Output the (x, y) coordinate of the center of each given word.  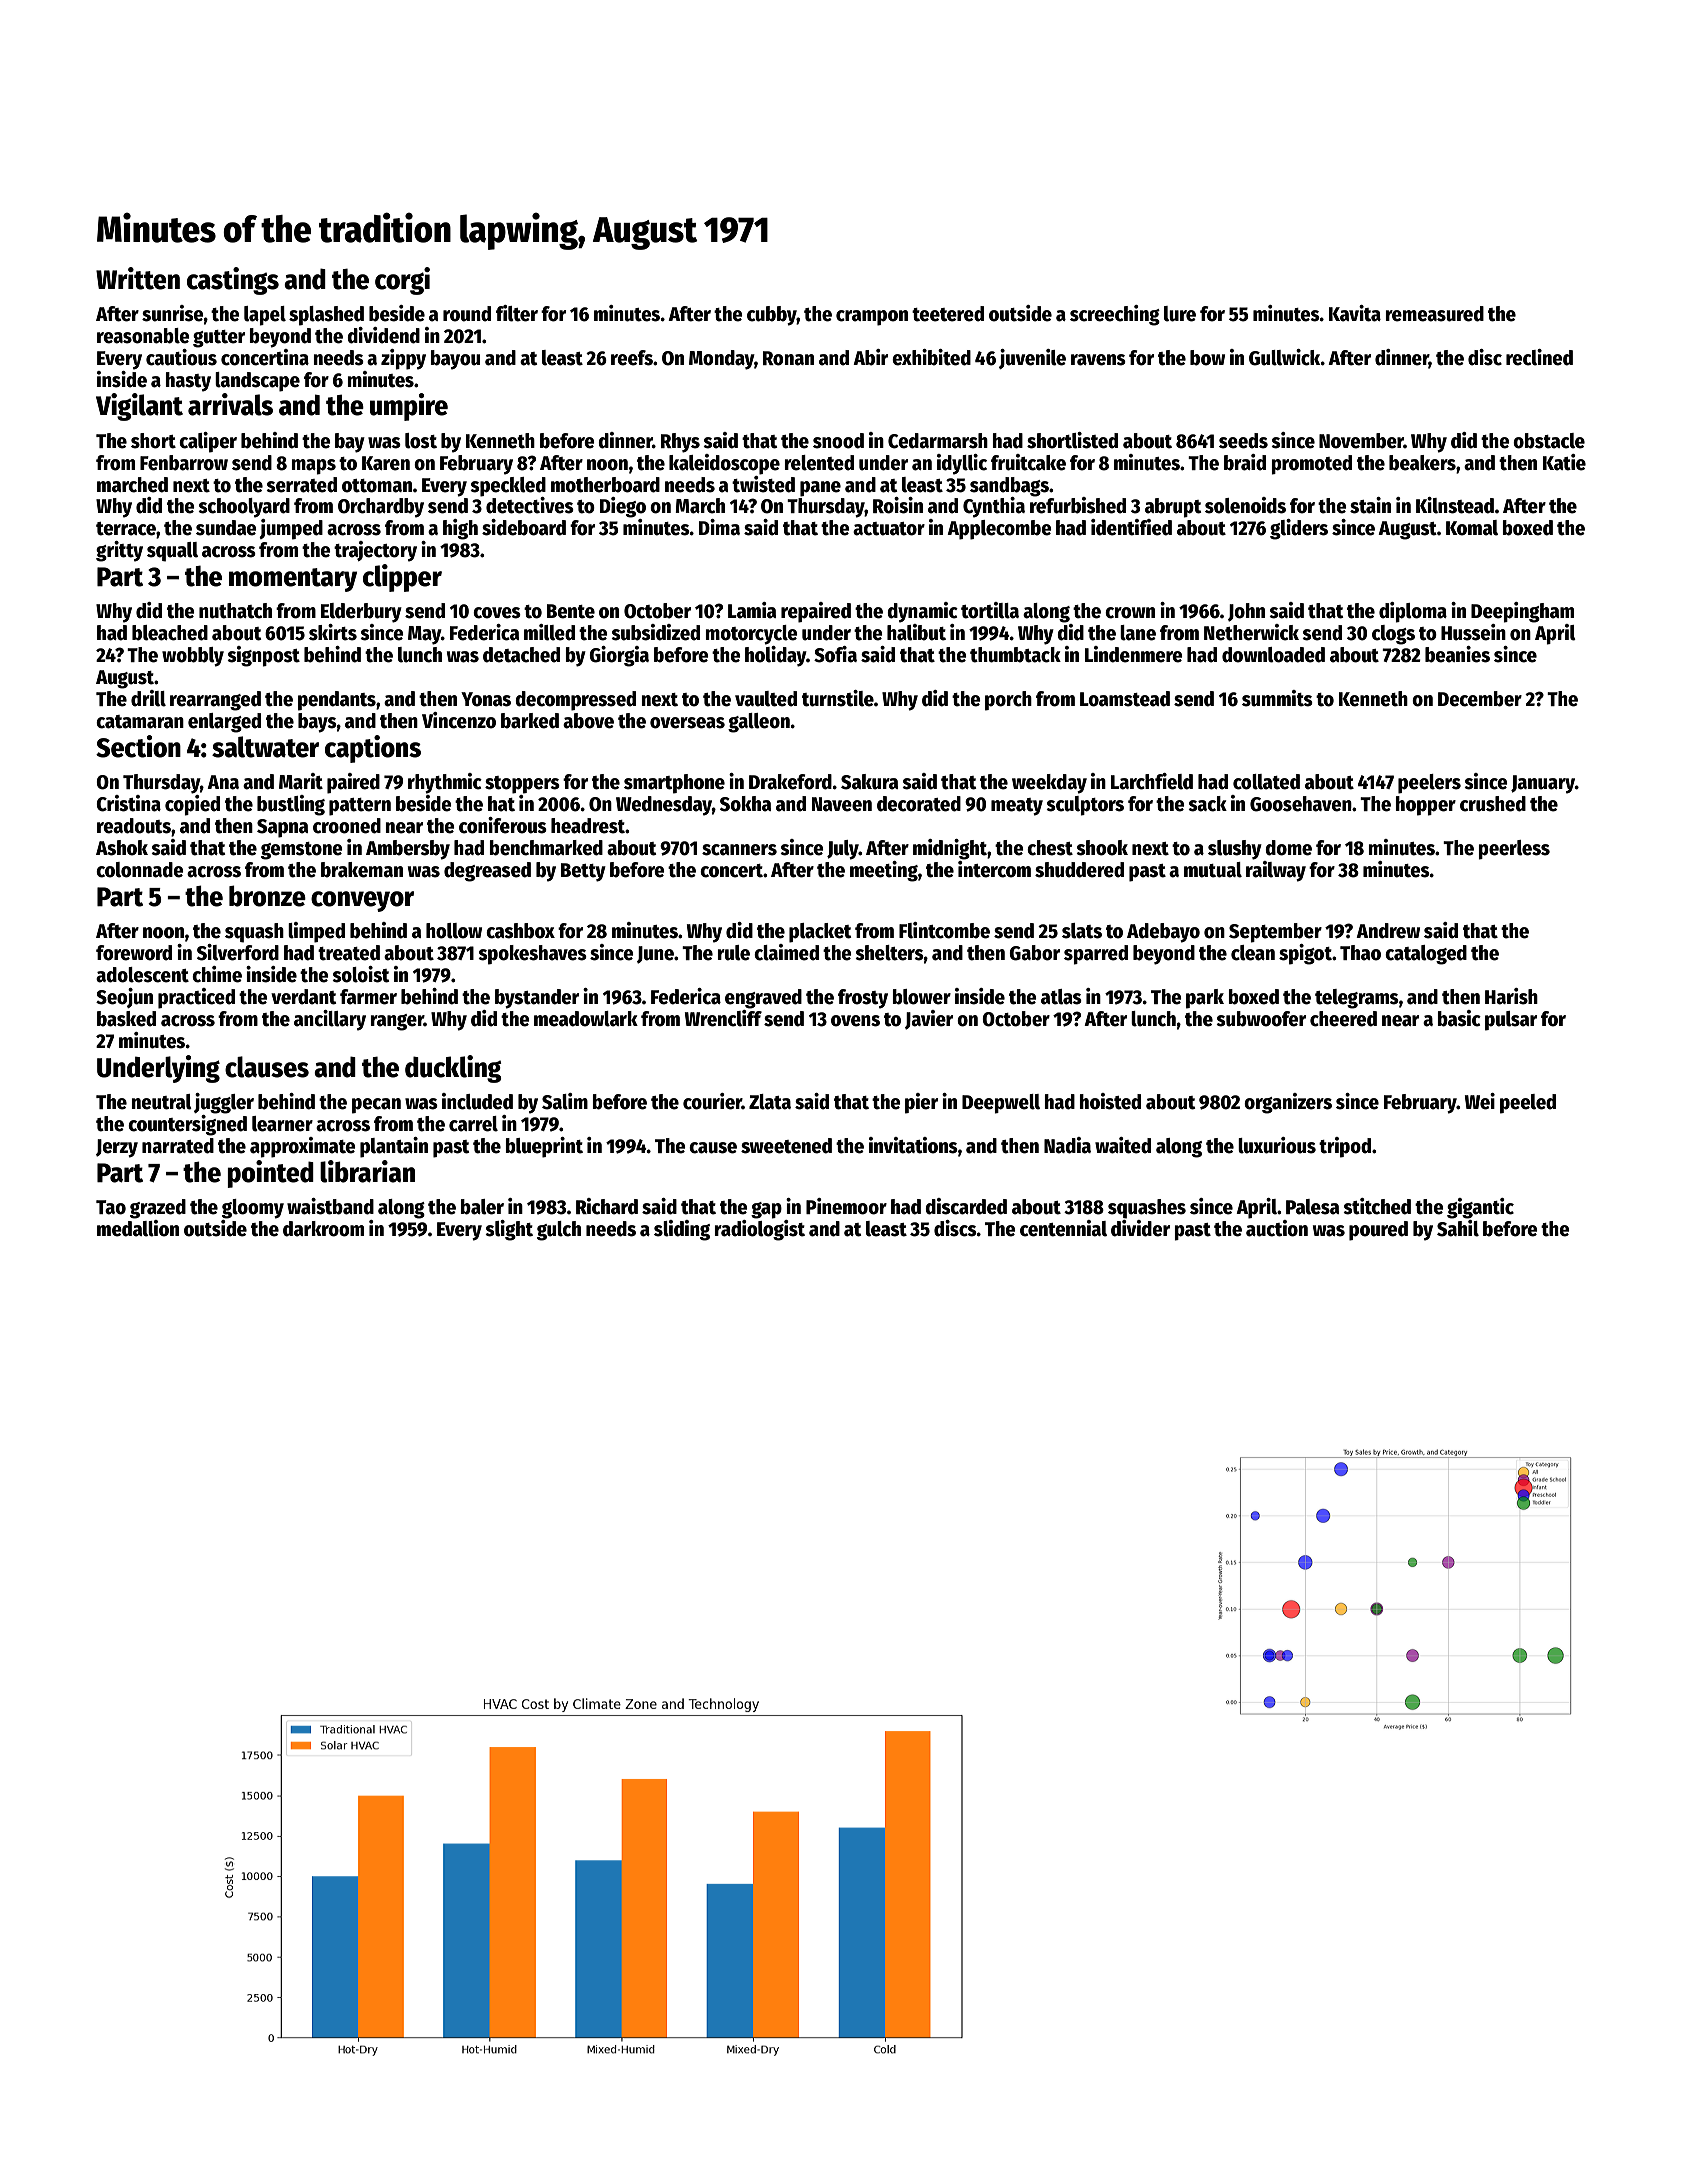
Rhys (680, 443)
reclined (1539, 357)
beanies (1457, 654)
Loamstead (1125, 699)
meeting (884, 871)
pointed (270, 1174)
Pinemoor (846, 1206)
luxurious (1277, 1145)
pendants (337, 701)
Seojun (124, 998)
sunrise (173, 313)
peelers (1429, 784)
